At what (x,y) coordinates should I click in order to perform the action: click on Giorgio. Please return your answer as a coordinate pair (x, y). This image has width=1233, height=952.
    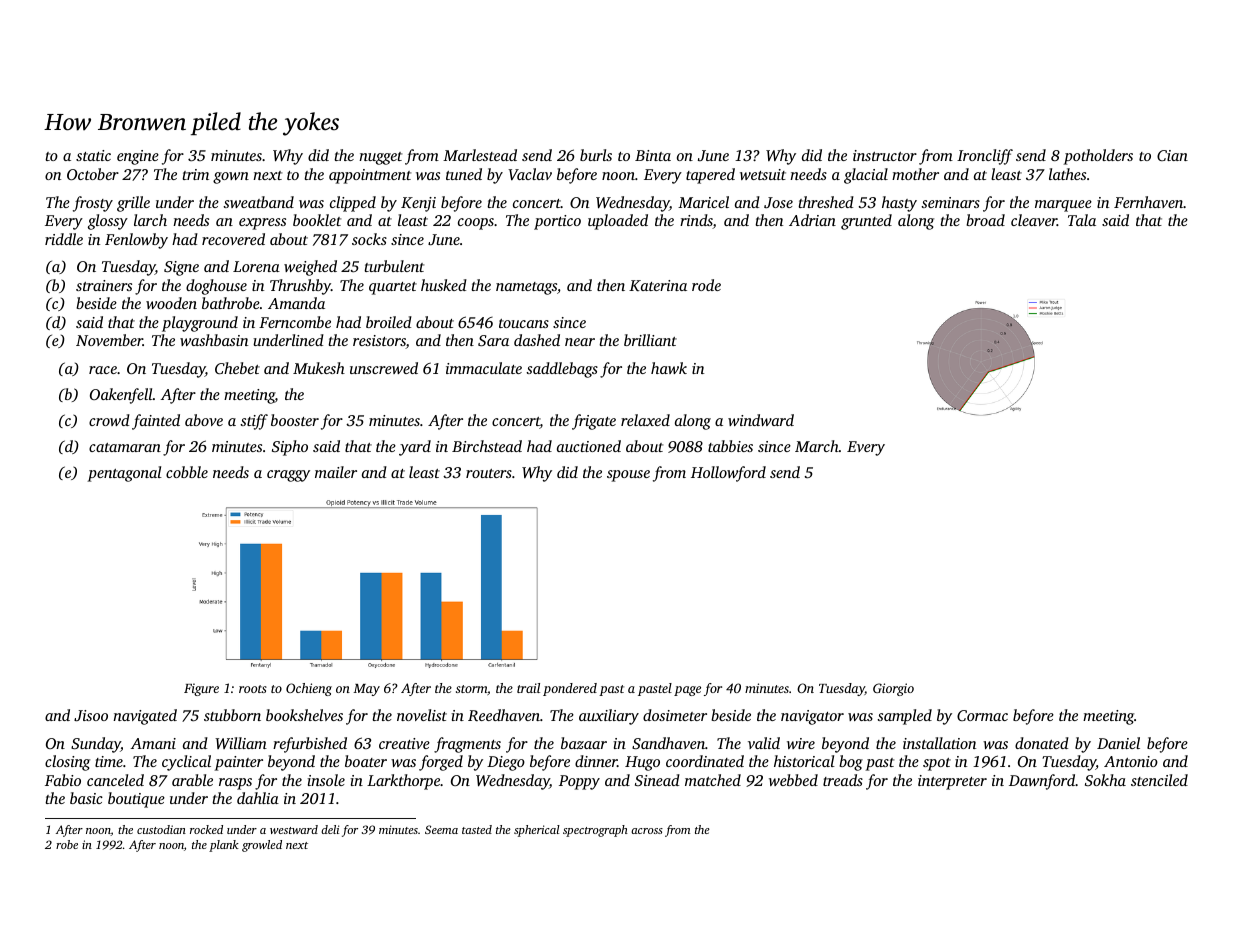
    Looking at the image, I should click on (893, 689).
